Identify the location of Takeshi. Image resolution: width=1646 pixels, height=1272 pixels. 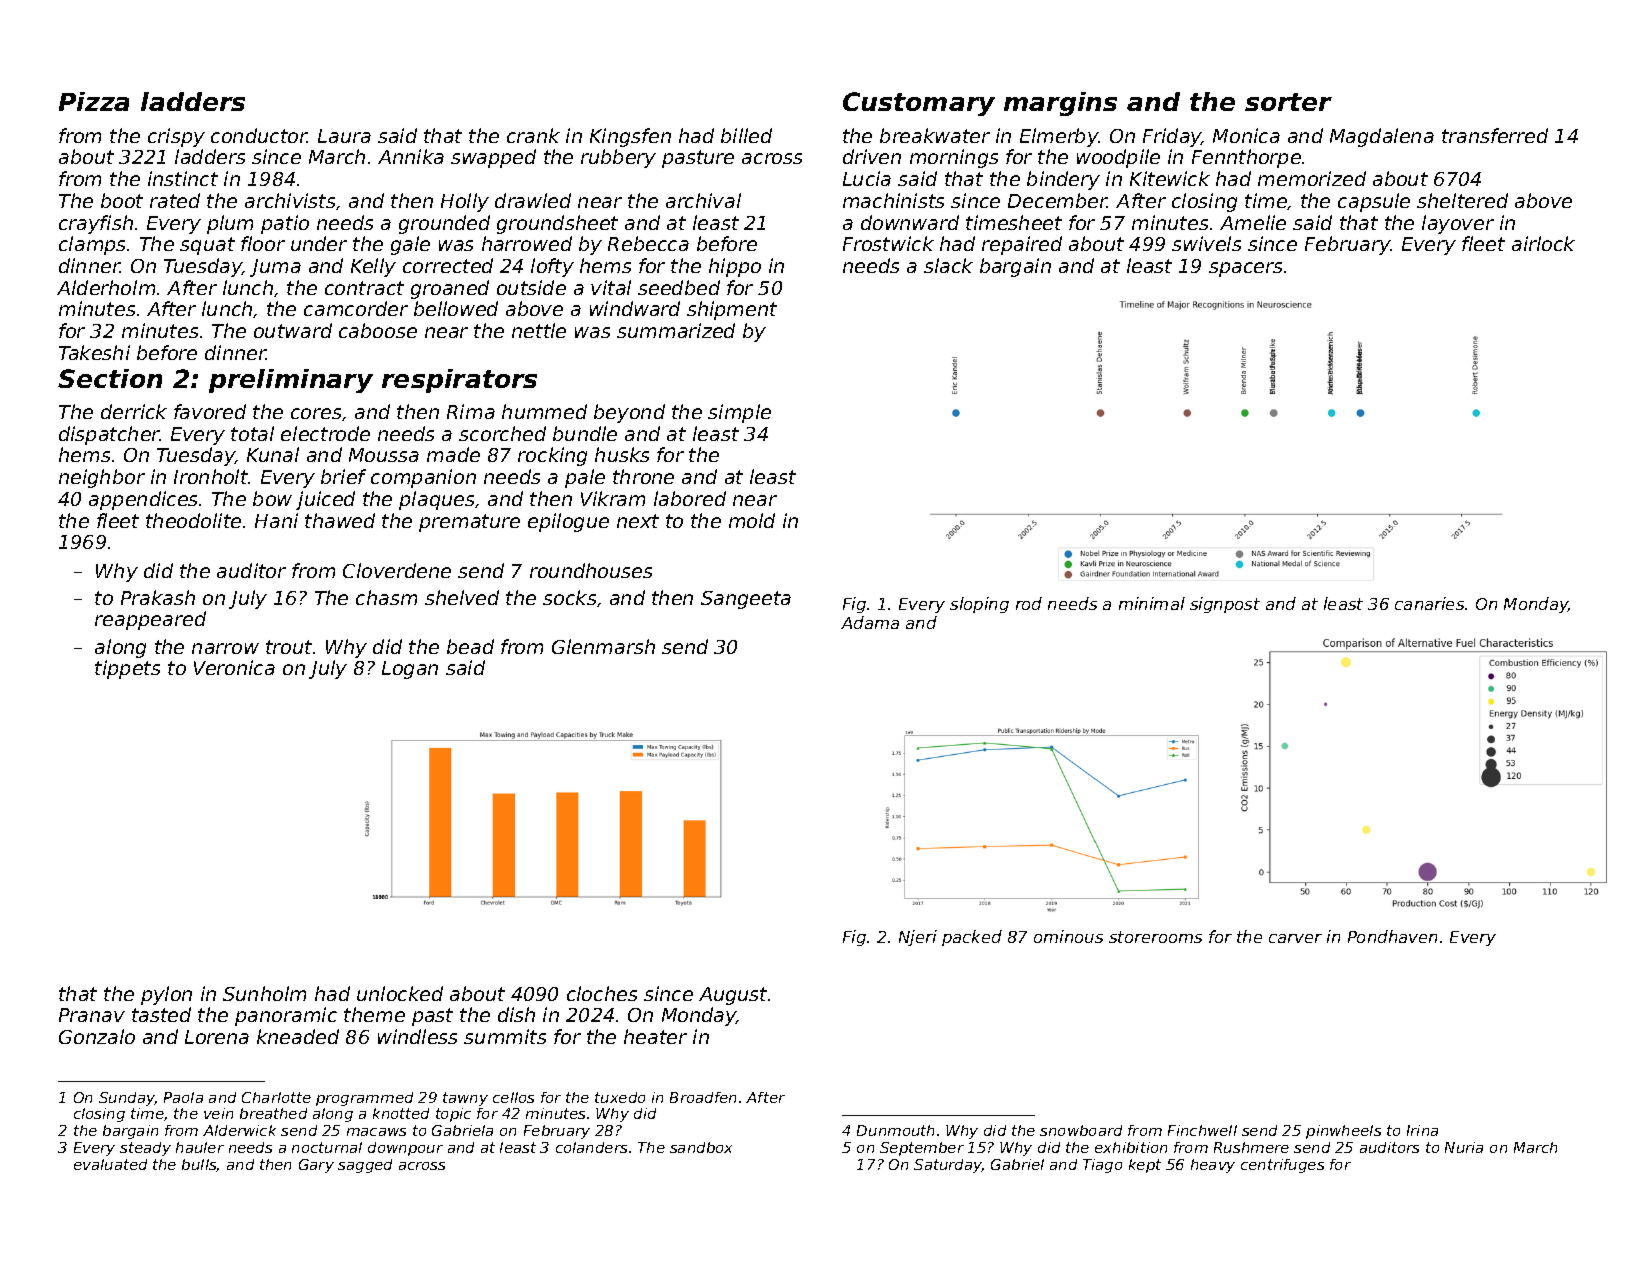
(94, 352).
